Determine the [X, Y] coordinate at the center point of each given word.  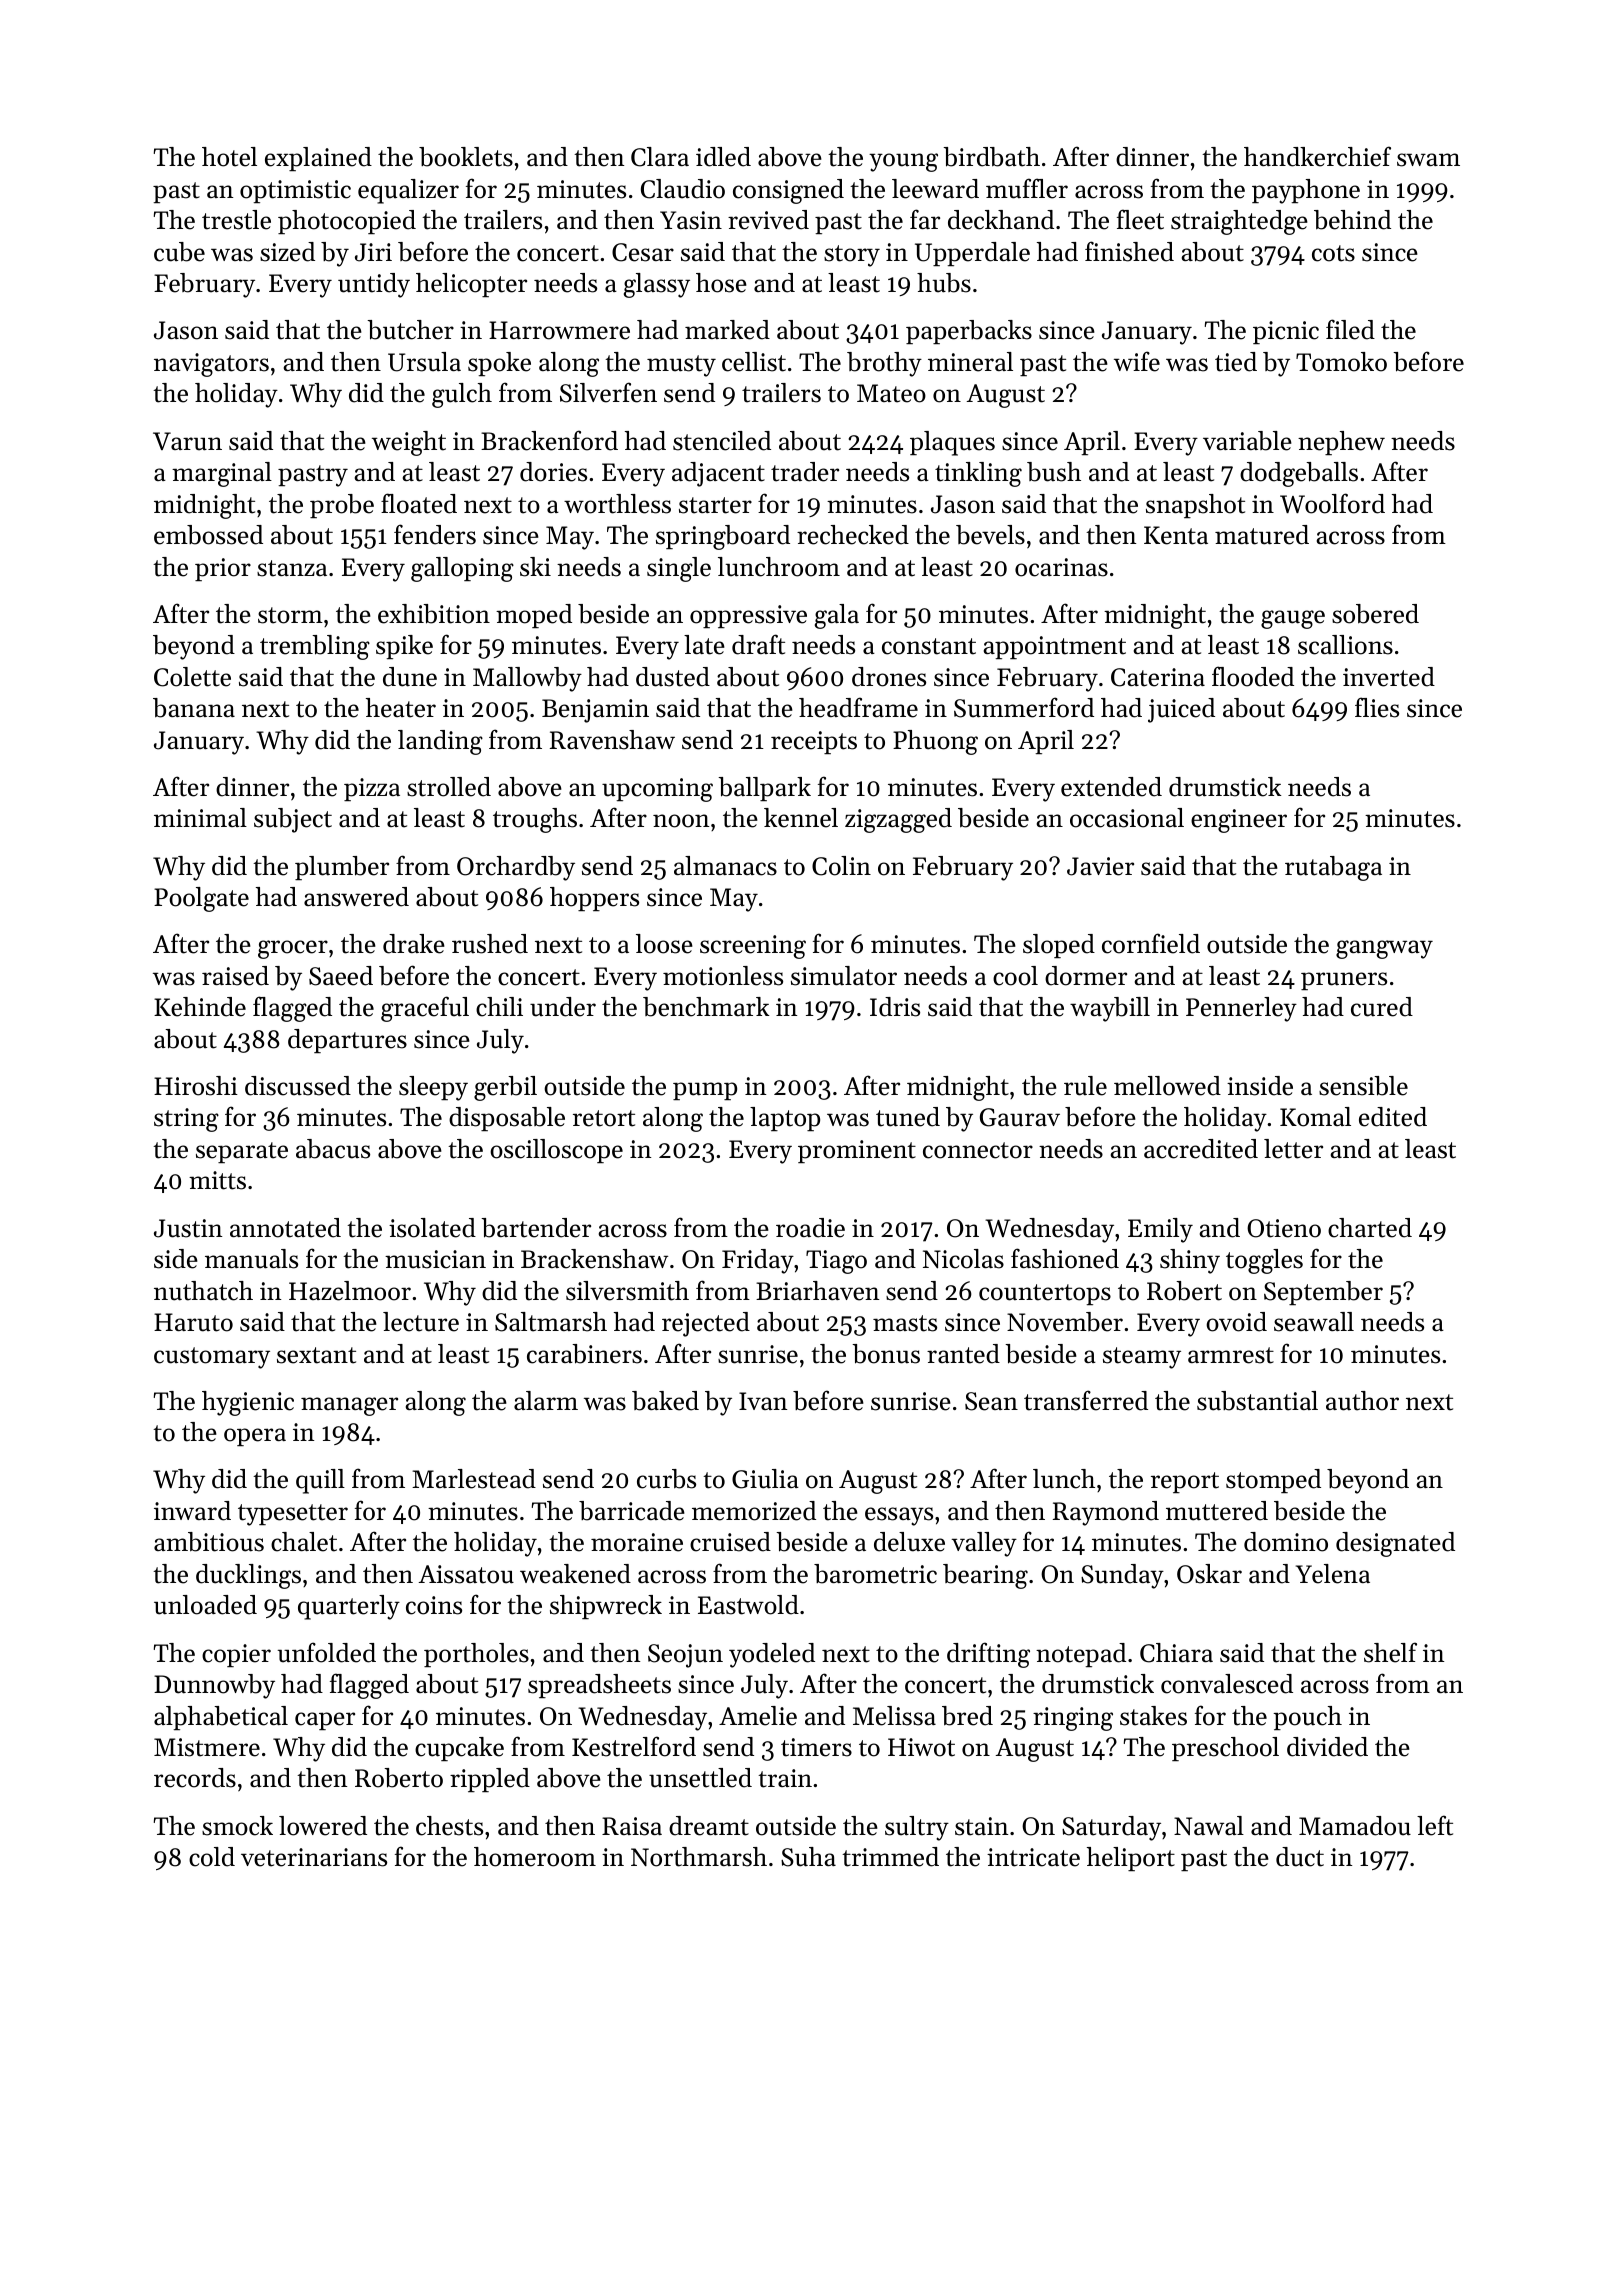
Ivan [763, 1401]
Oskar [1209, 1574]
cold [212, 1857]
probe [342, 506]
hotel [229, 157]
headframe [858, 707]
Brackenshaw [594, 1259]
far [925, 219]
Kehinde [200, 1007]
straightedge [1239, 222]
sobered [1375, 614]
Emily [1160, 1230]
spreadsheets [599, 1686]
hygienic [248, 1403]
